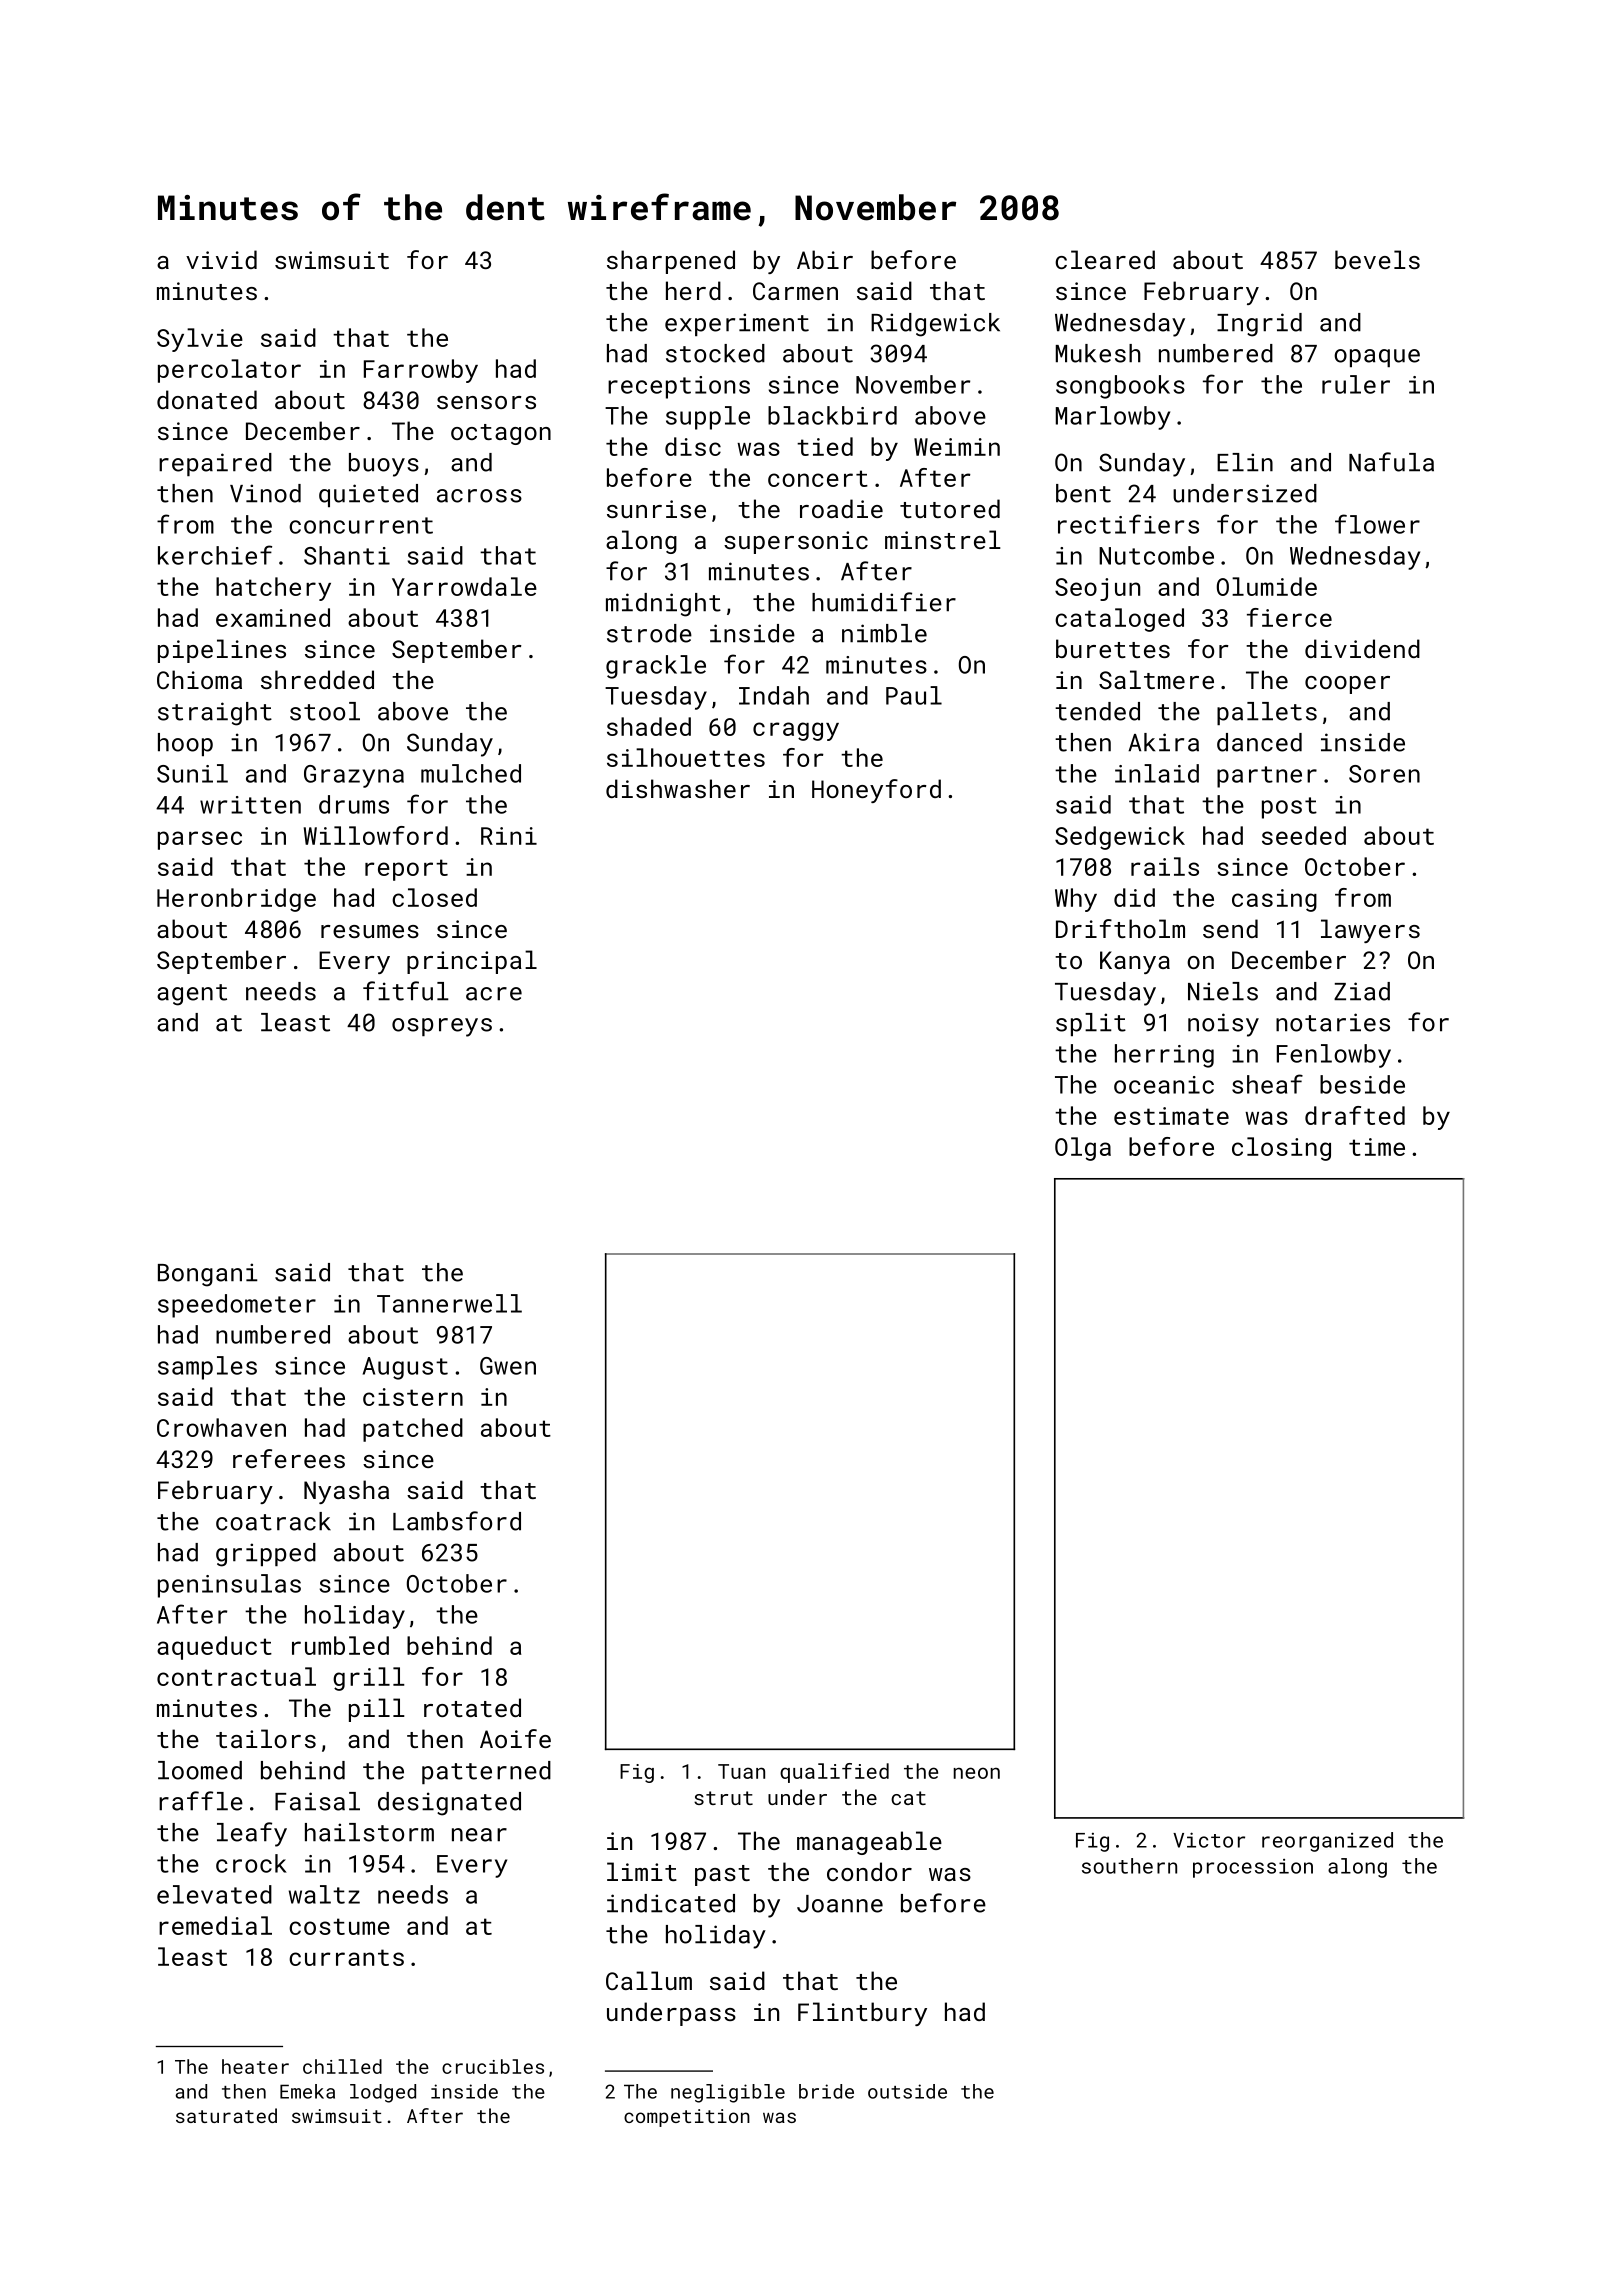 The image size is (1620, 2292). Describe the element at coordinates (317, 679) in the screenshot. I see `shredded` at that location.
